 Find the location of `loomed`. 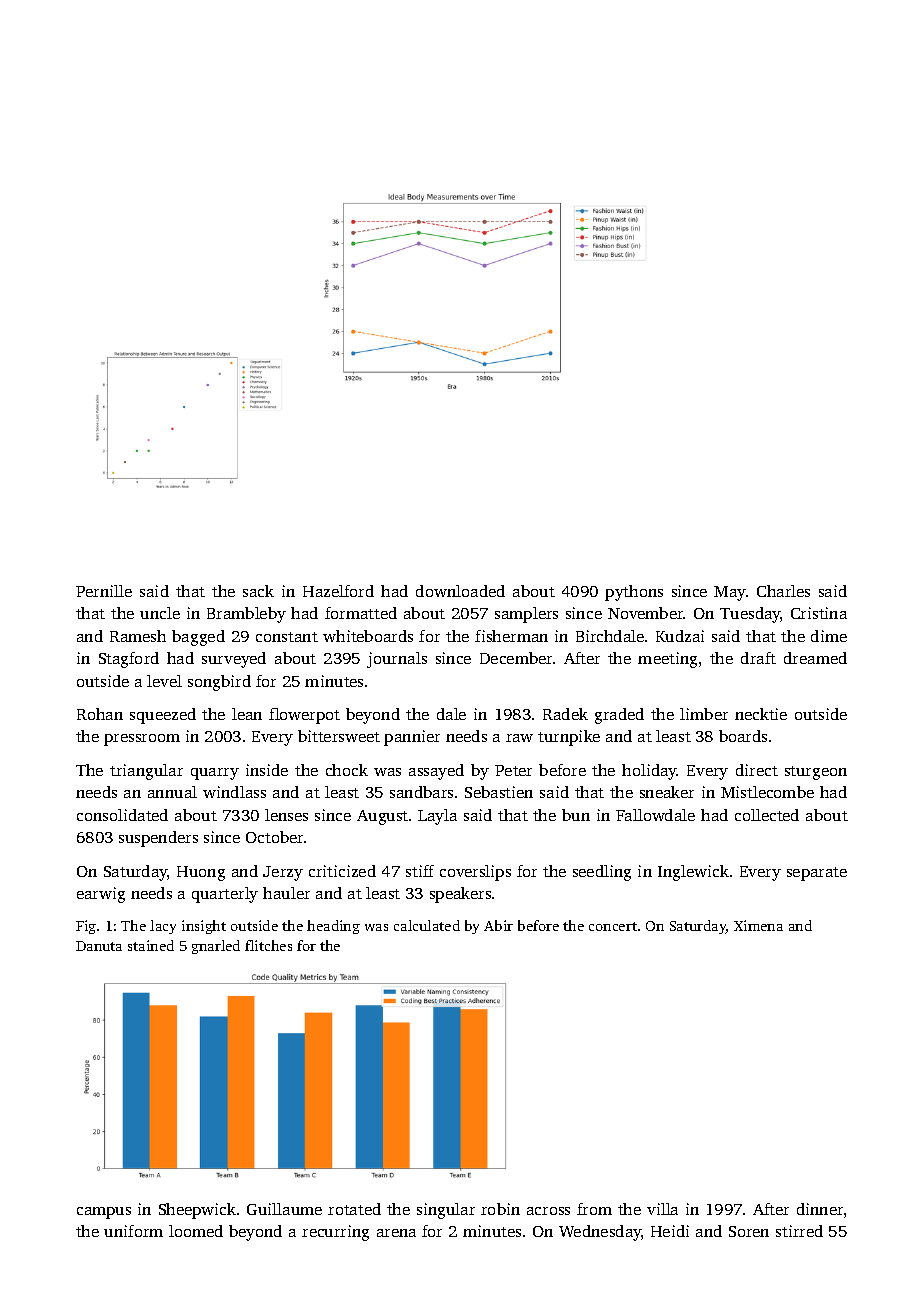

loomed is located at coordinates (196, 1231).
